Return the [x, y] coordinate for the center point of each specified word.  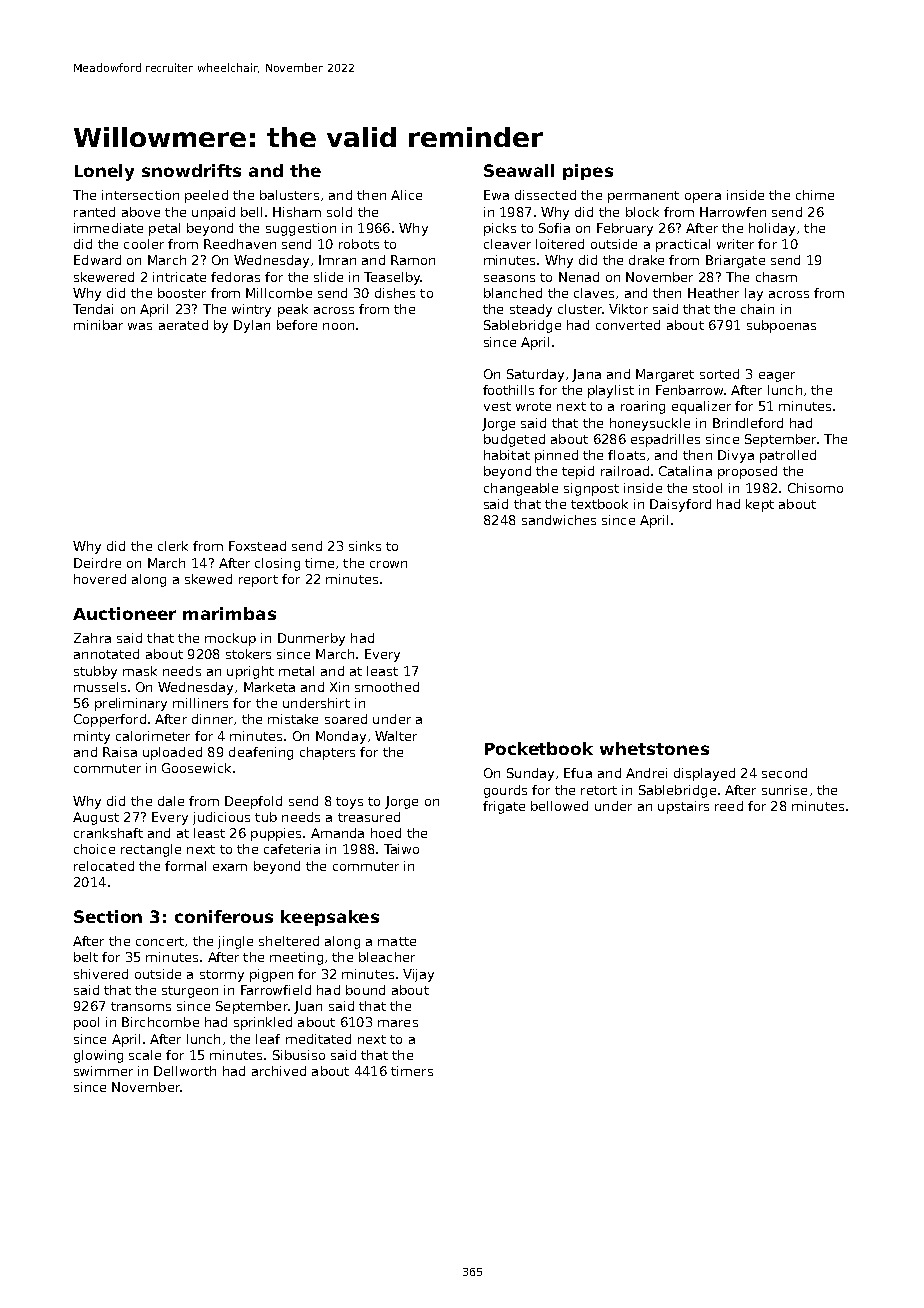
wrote [533, 406]
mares [398, 1023]
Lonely [104, 172]
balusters [289, 195]
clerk [173, 546]
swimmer [103, 1071]
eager [777, 377]
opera [703, 198]
